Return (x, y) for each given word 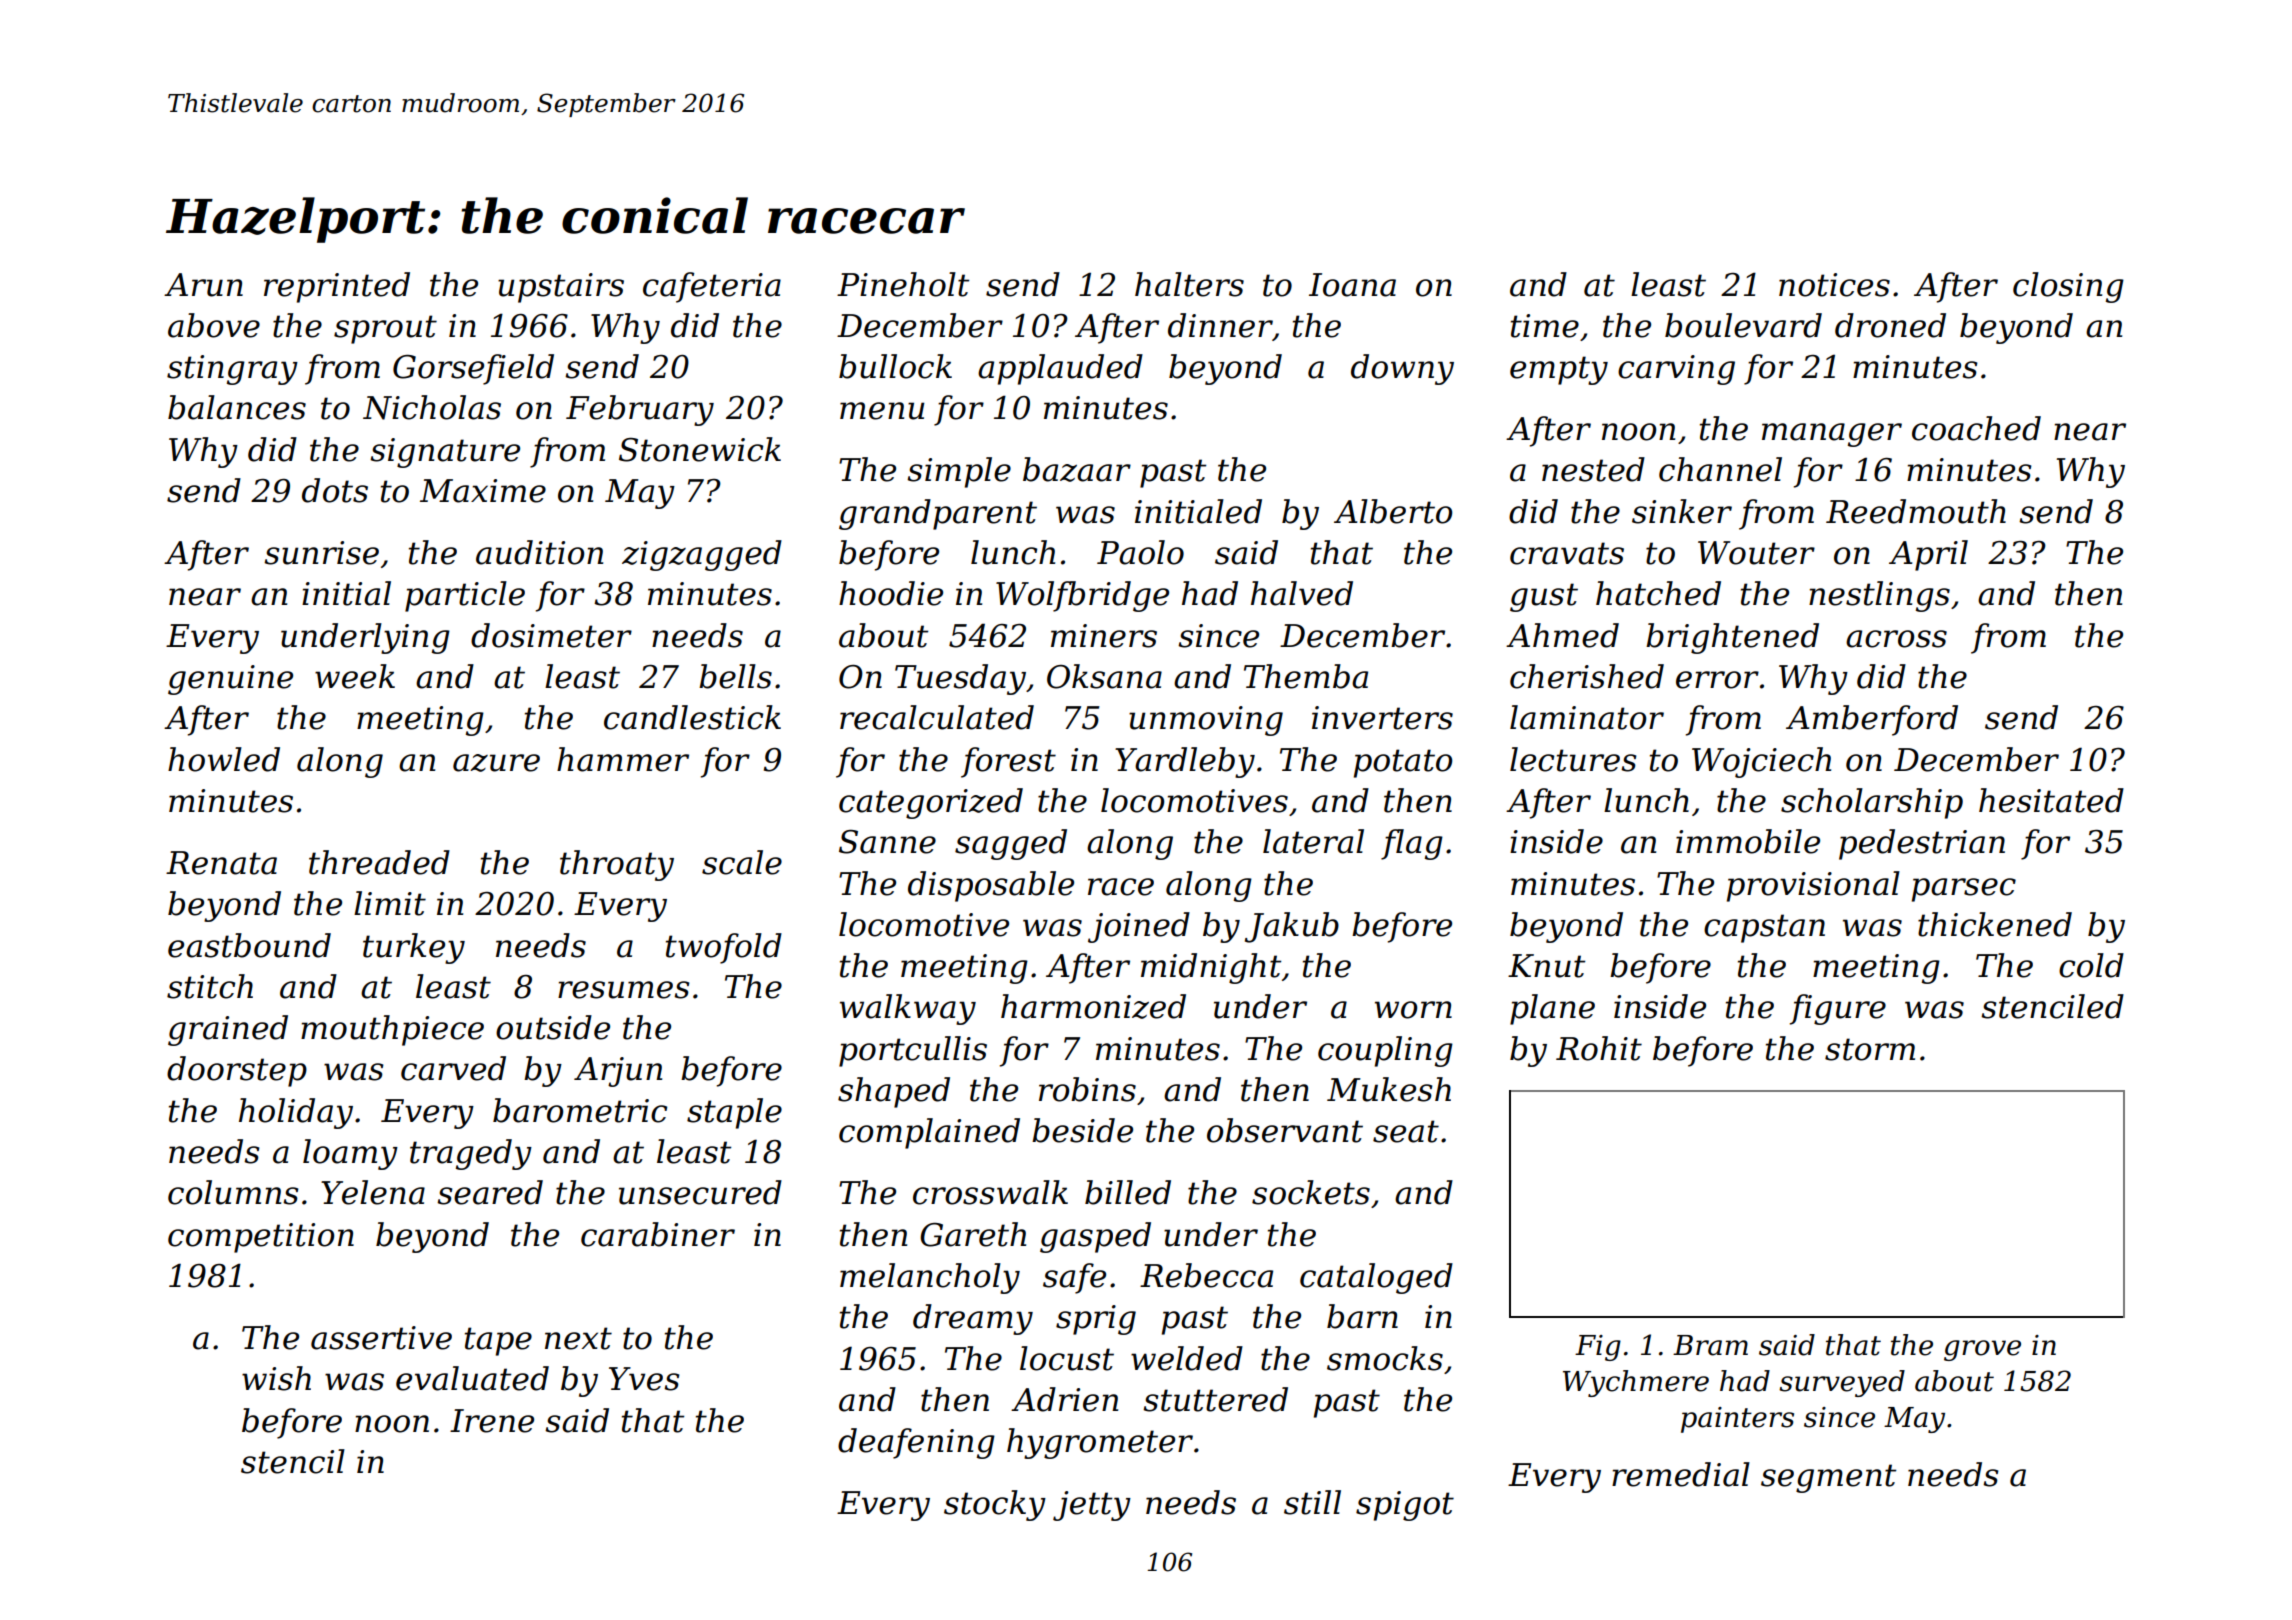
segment (1828, 1478)
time (1545, 326)
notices (1834, 285)
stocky (995, 1505)
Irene (492, 1421)
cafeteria (712, 287)
